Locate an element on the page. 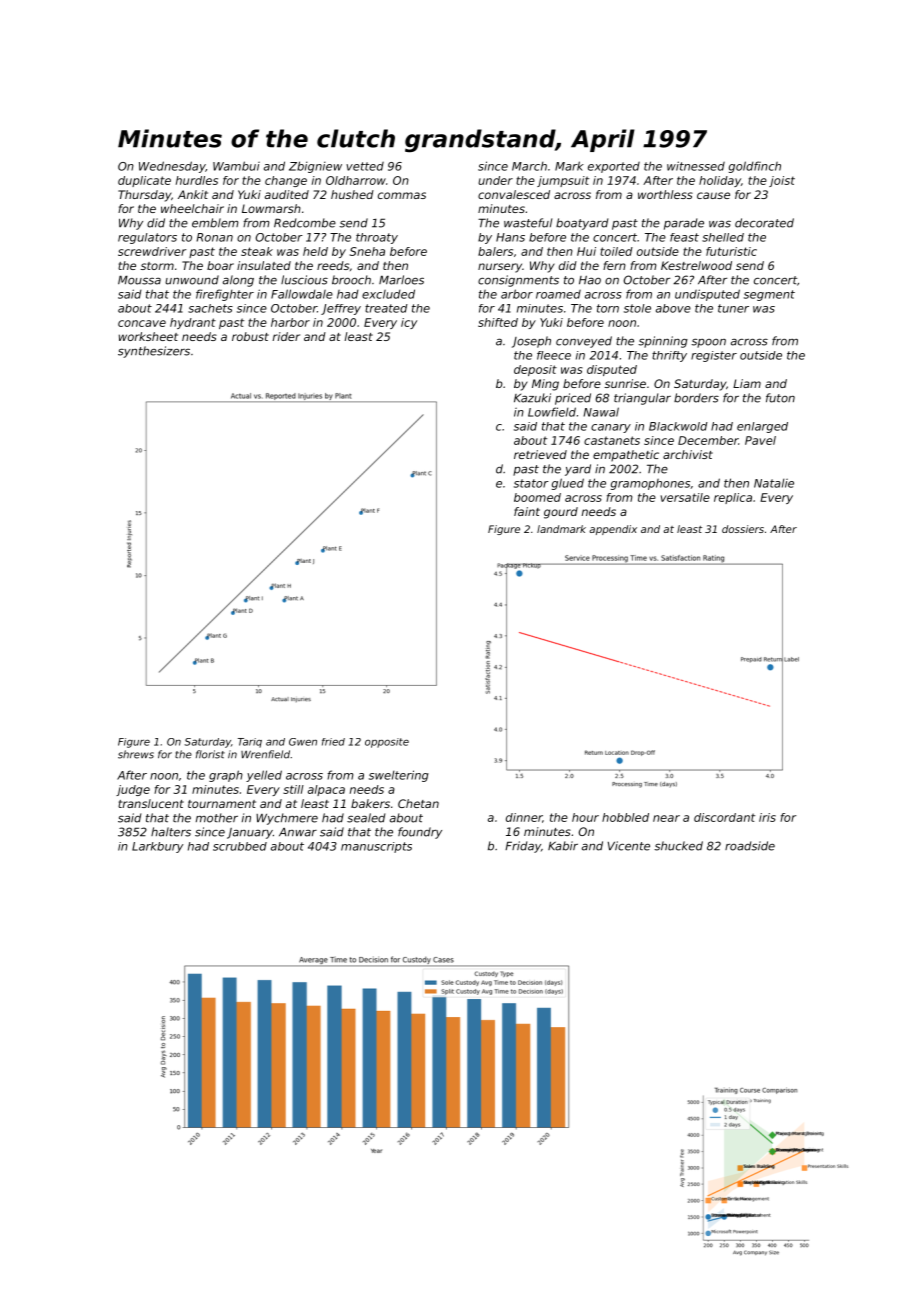 The image size is (924, 1308). dossiers is located at coordinates (743, 529).
